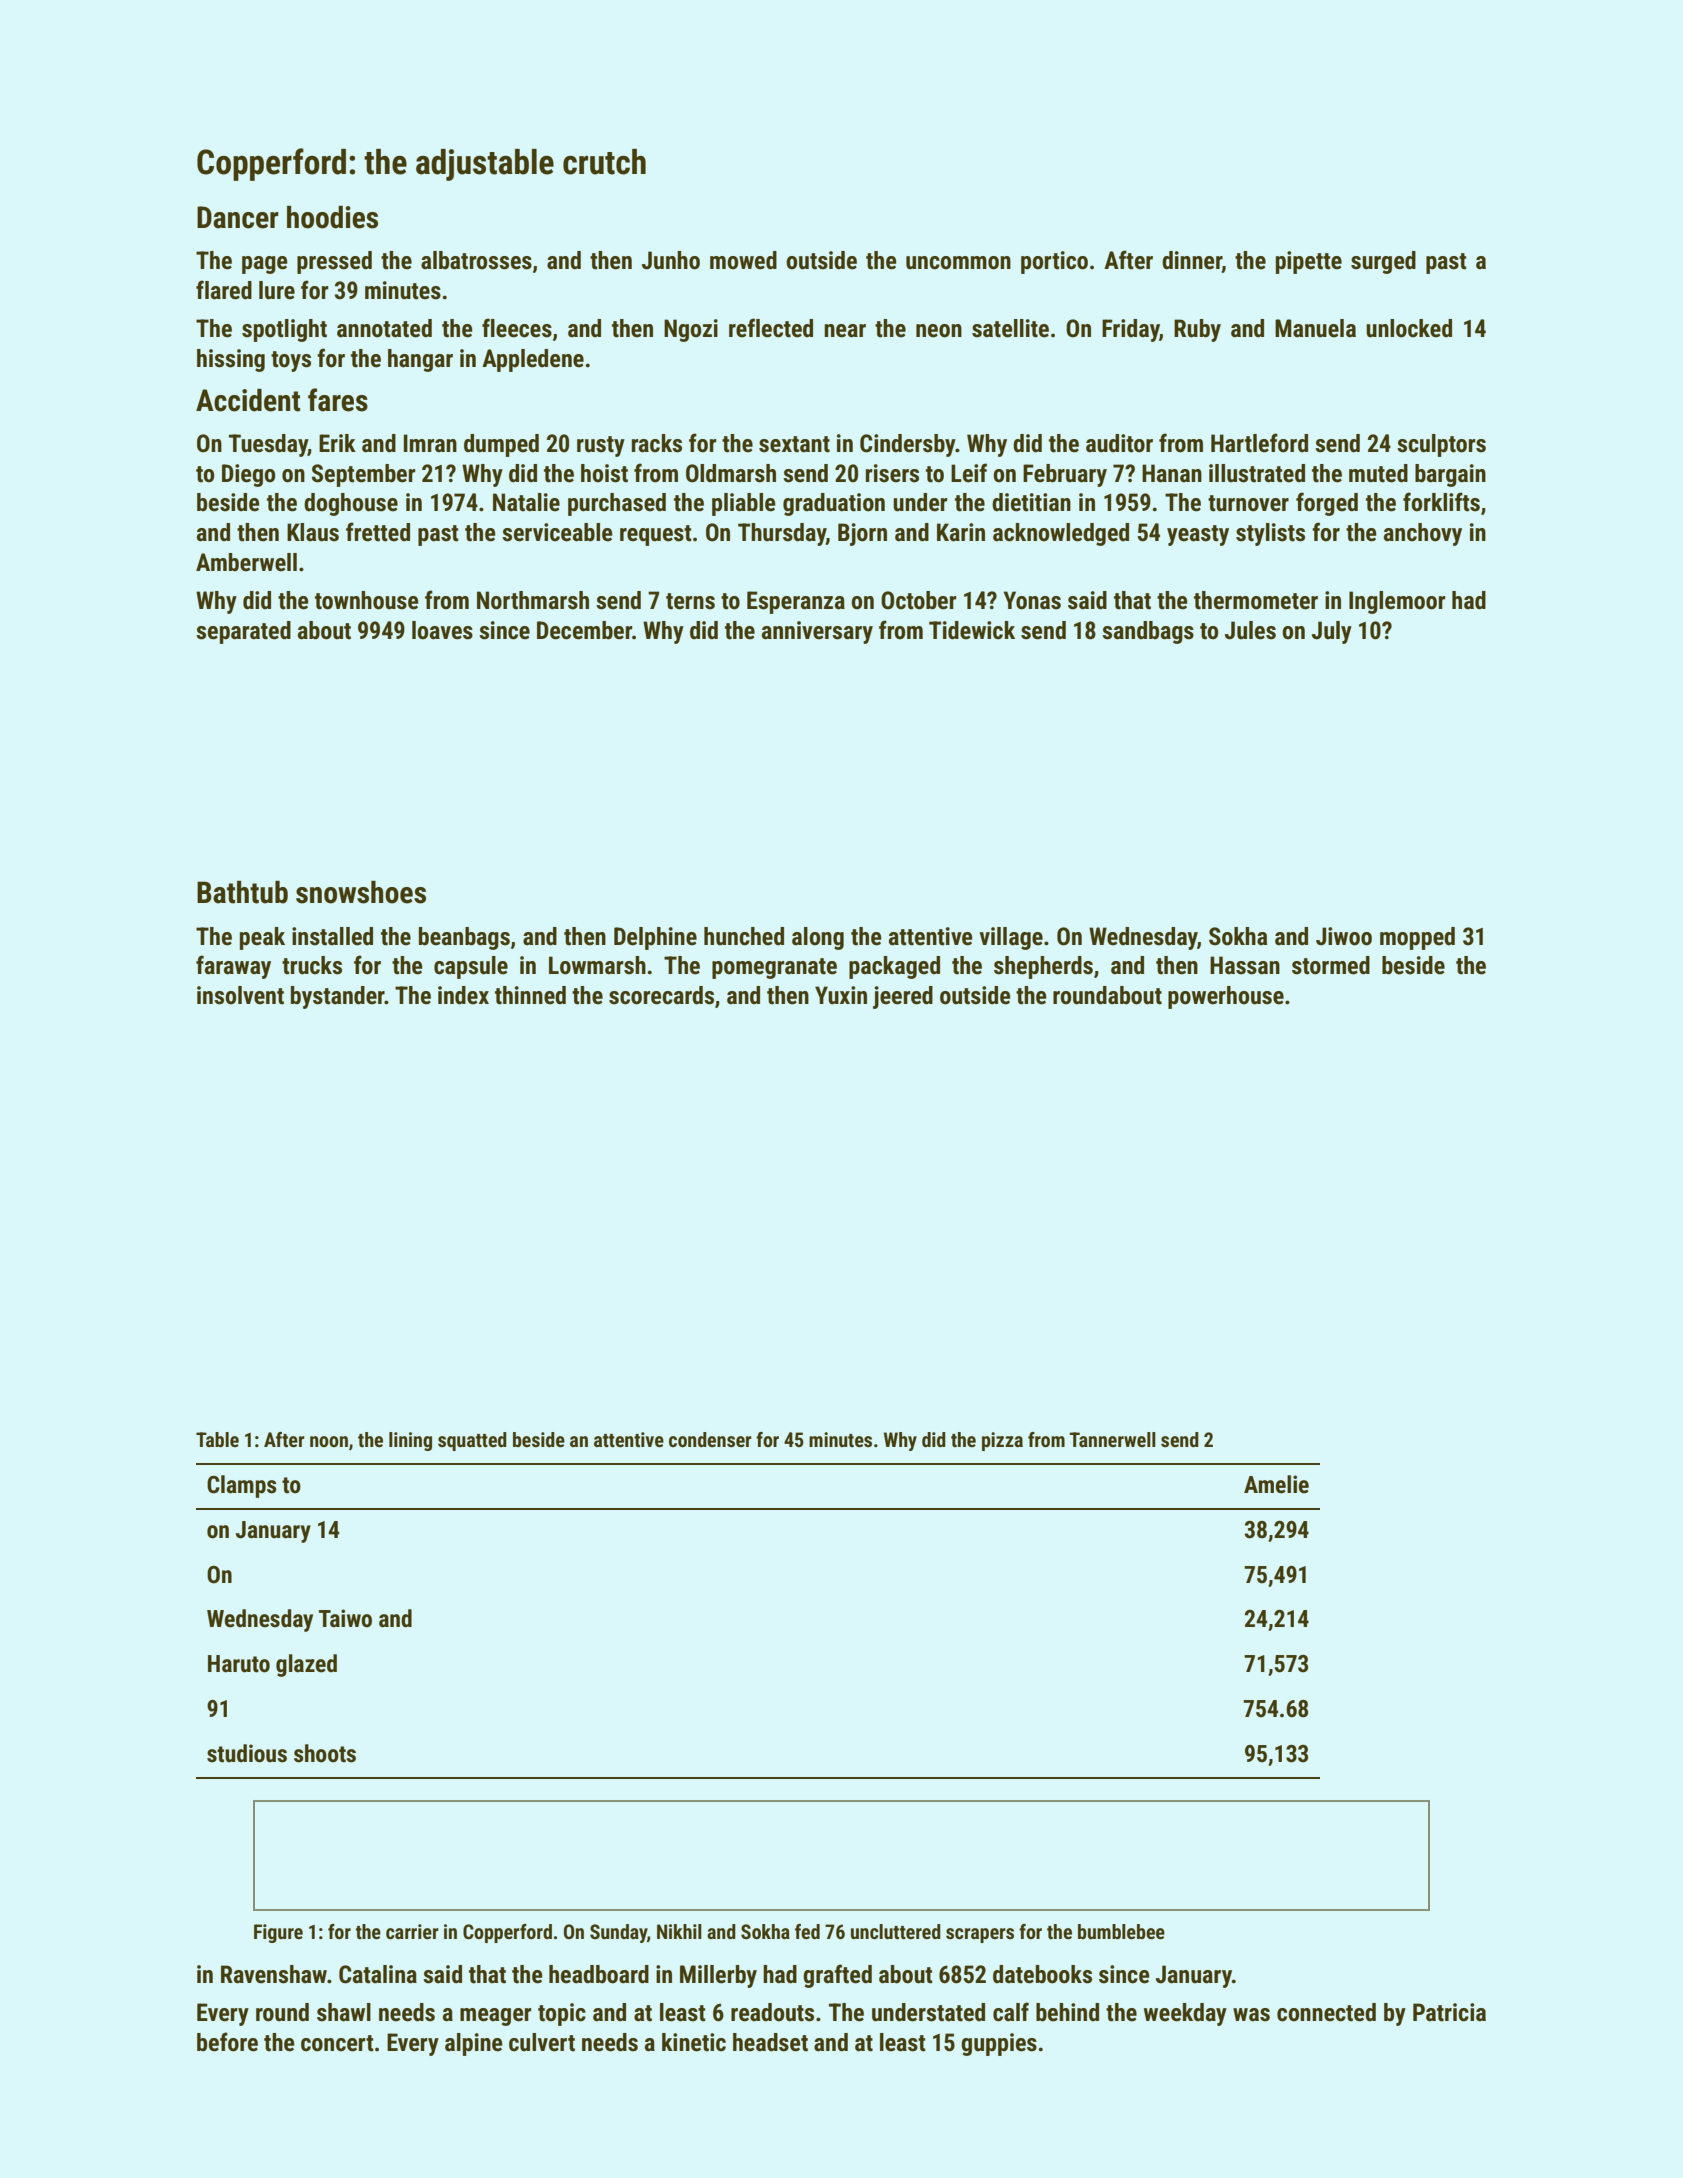 The height and width of the screenshot is (2178, 1683). I want to click on mopped, so click(1417, 938).
